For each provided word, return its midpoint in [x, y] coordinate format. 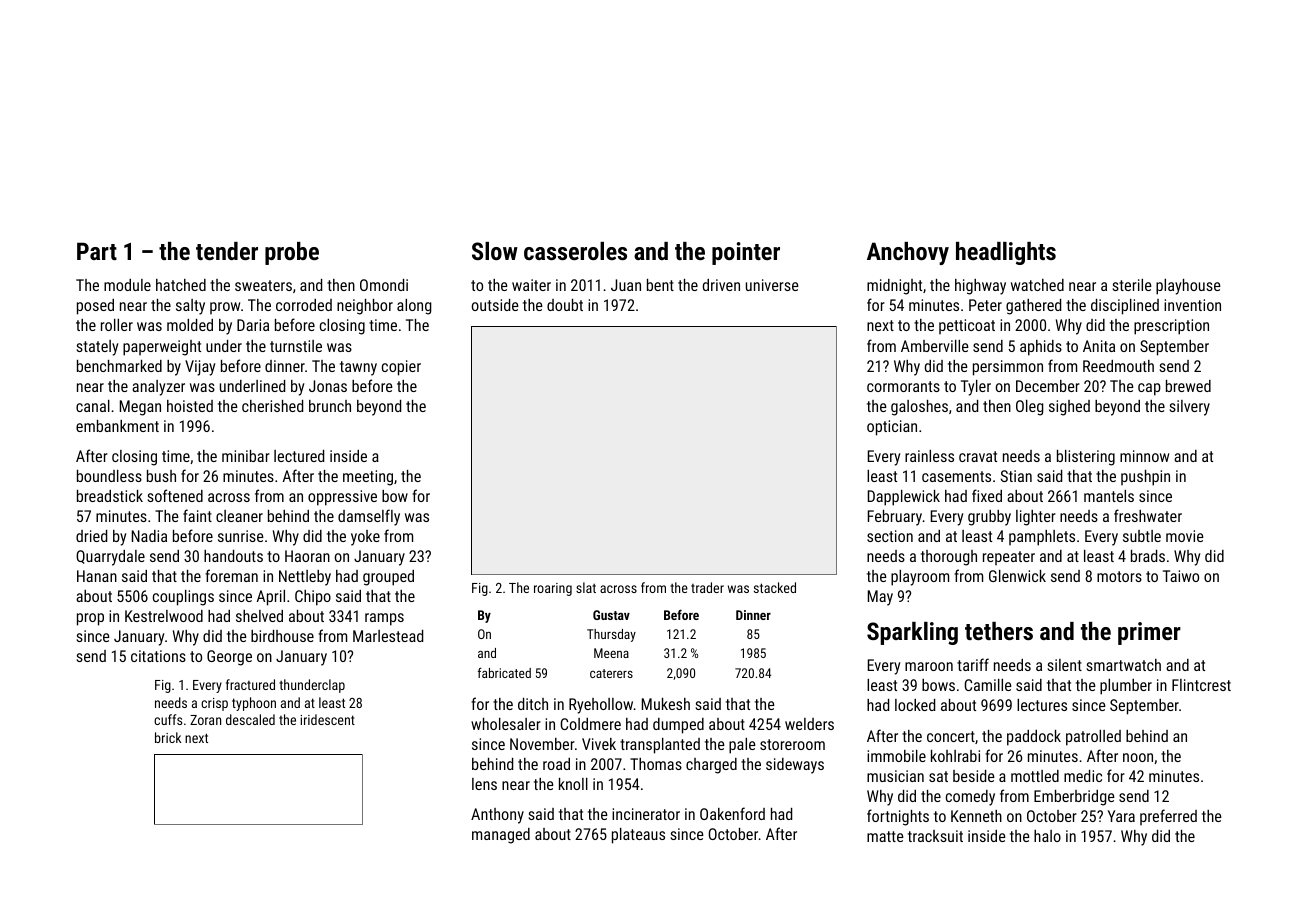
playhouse [1188, 287]
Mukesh [666, 704]
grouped [388, 578]
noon [1138, 757]
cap [1149, 389]
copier [401, 368]
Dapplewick [904, 498]
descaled [250, 719]
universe [772, 285]
